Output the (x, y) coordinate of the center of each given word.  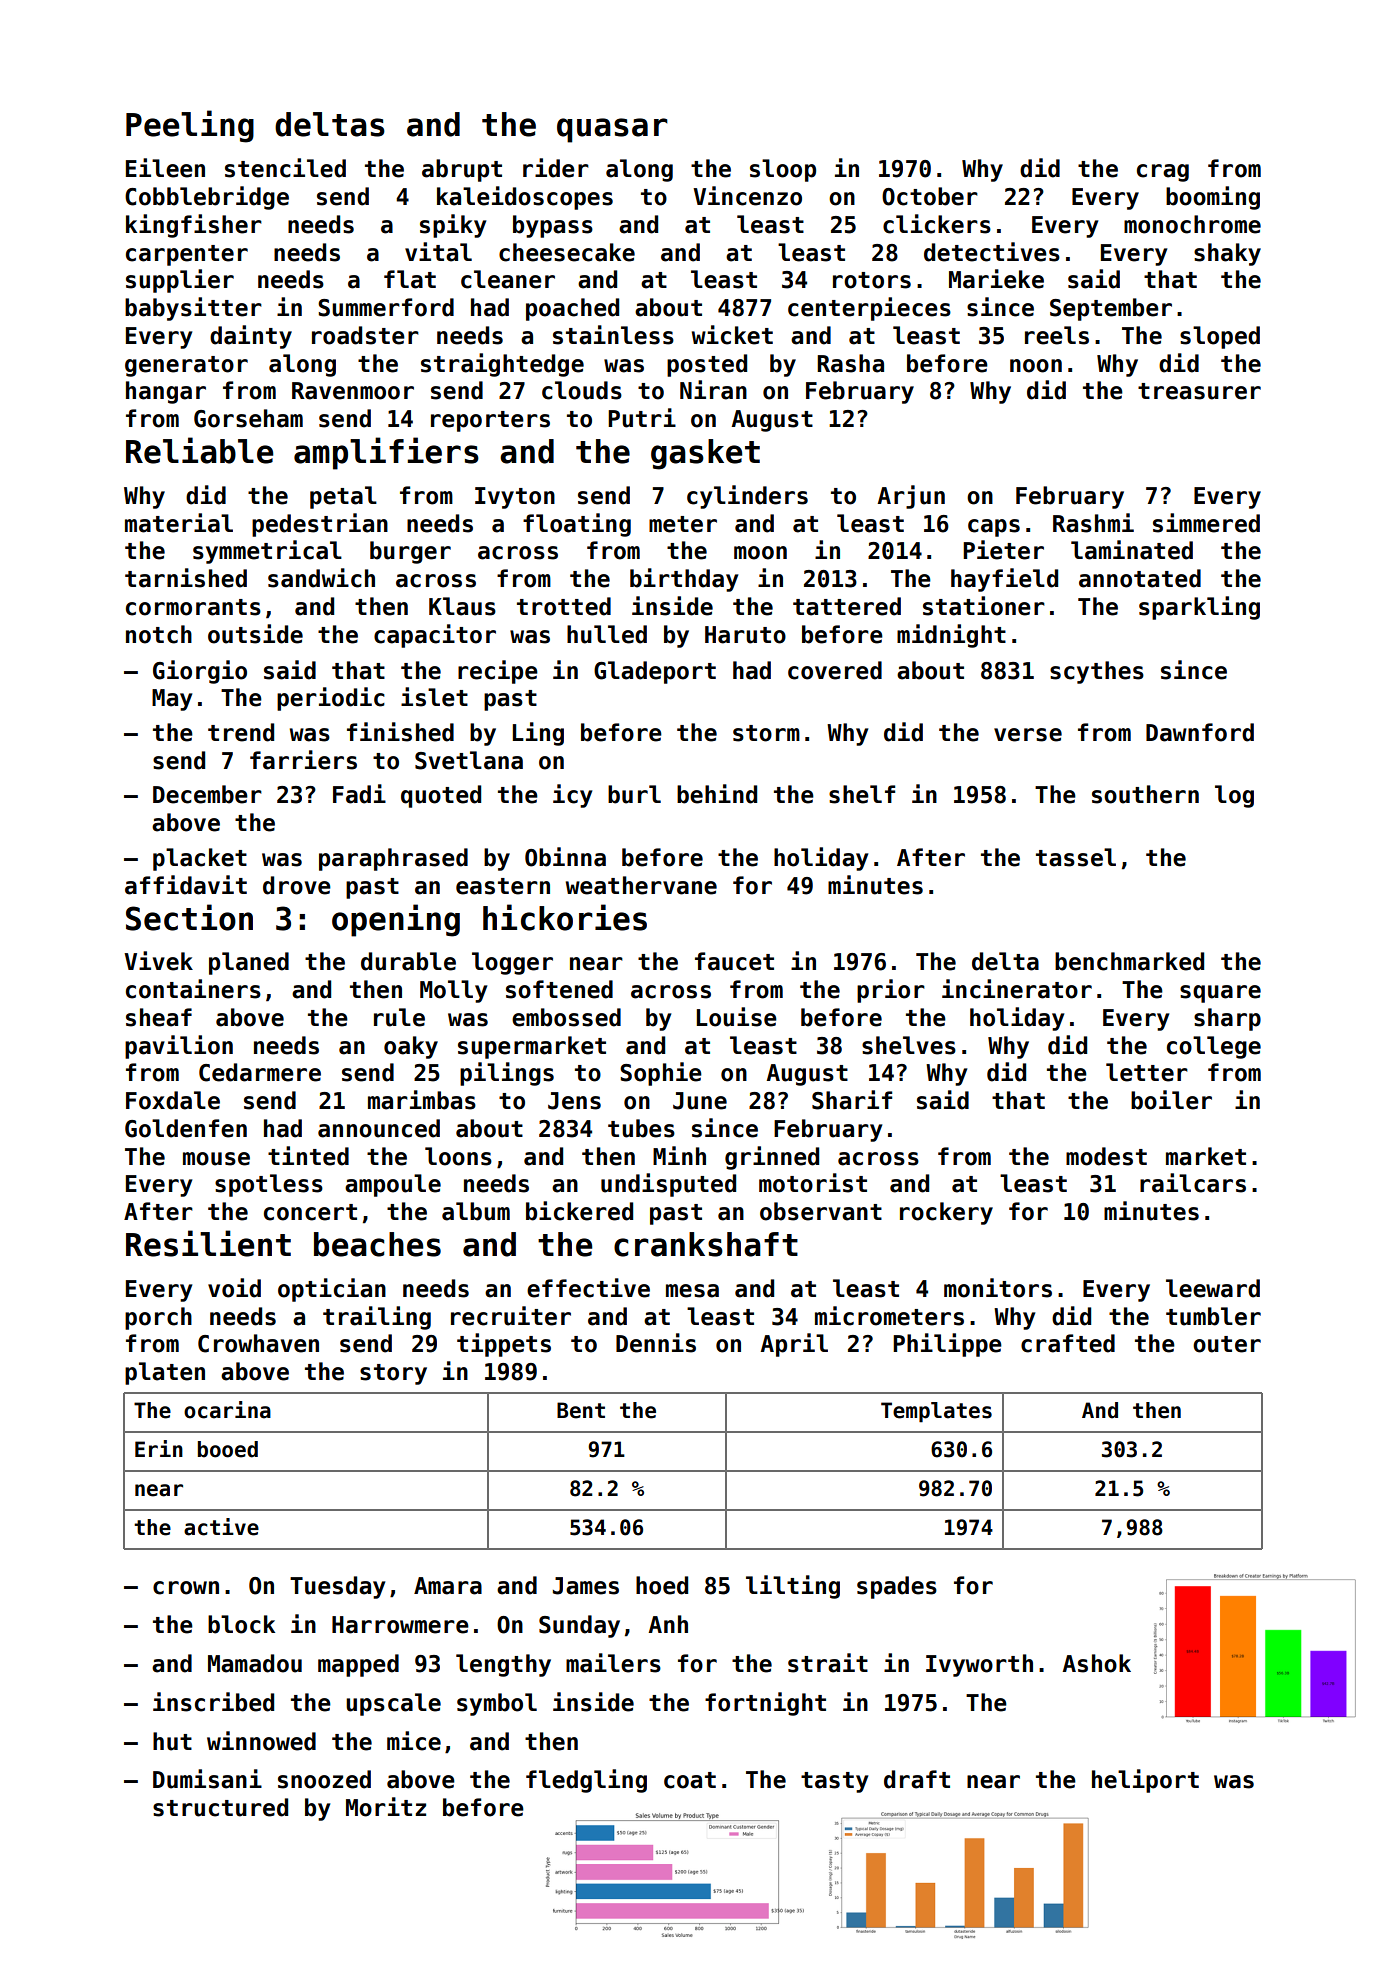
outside (255, 634)
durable (408, 961)
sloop (783, 170)
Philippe (947, 1345)
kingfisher (194, 226)
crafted (1068, 1343)
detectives (992, 252)
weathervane (641, 885)
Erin (159, 1448)
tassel (1076, 857)
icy (572, 796)
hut (172, 1741)
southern (1145, 794)
